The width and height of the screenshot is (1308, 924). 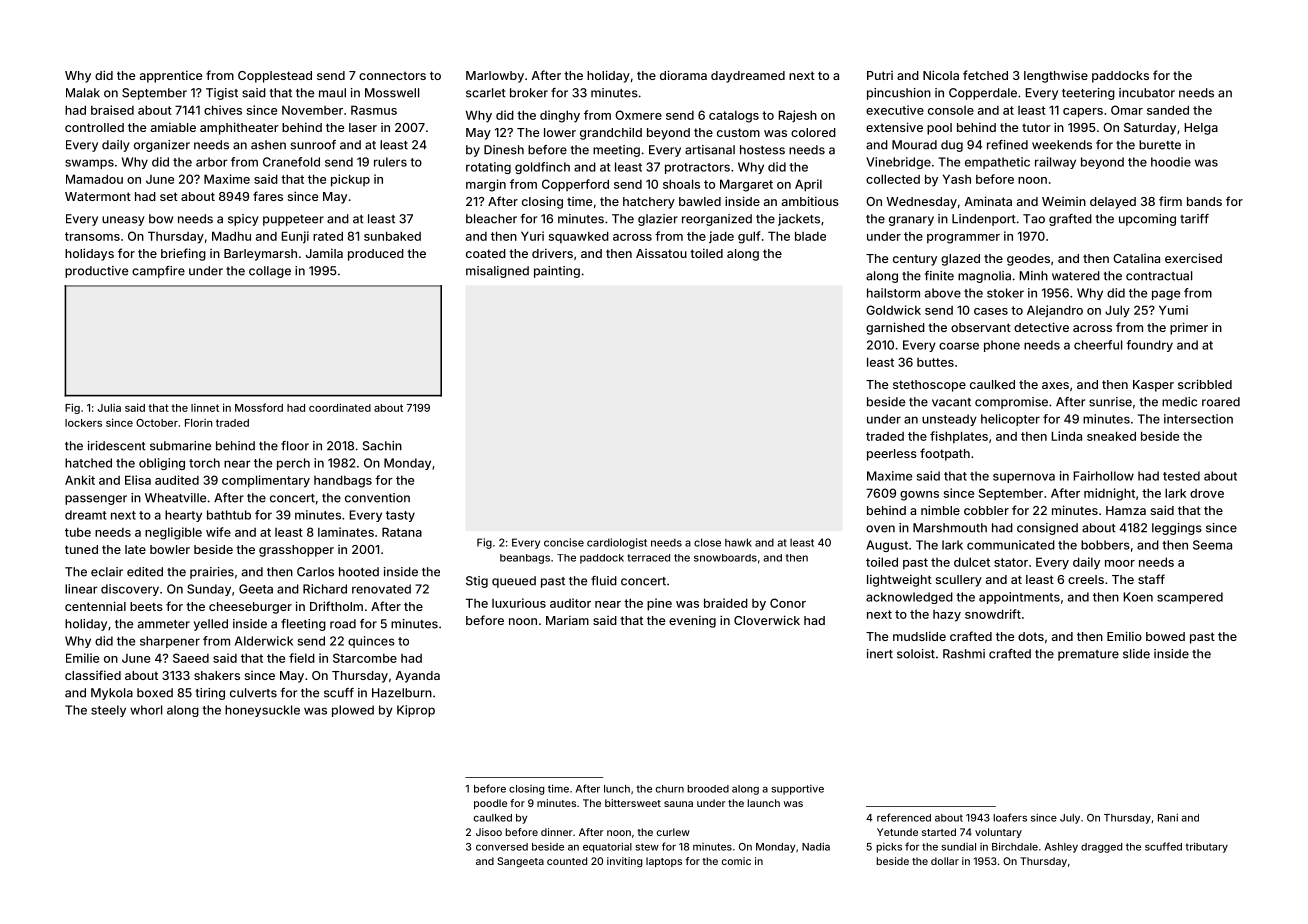 What do you see at coordinates (489, 832) in the screenshot?
I see `Jisoo` at bounding box center [489, 832].
